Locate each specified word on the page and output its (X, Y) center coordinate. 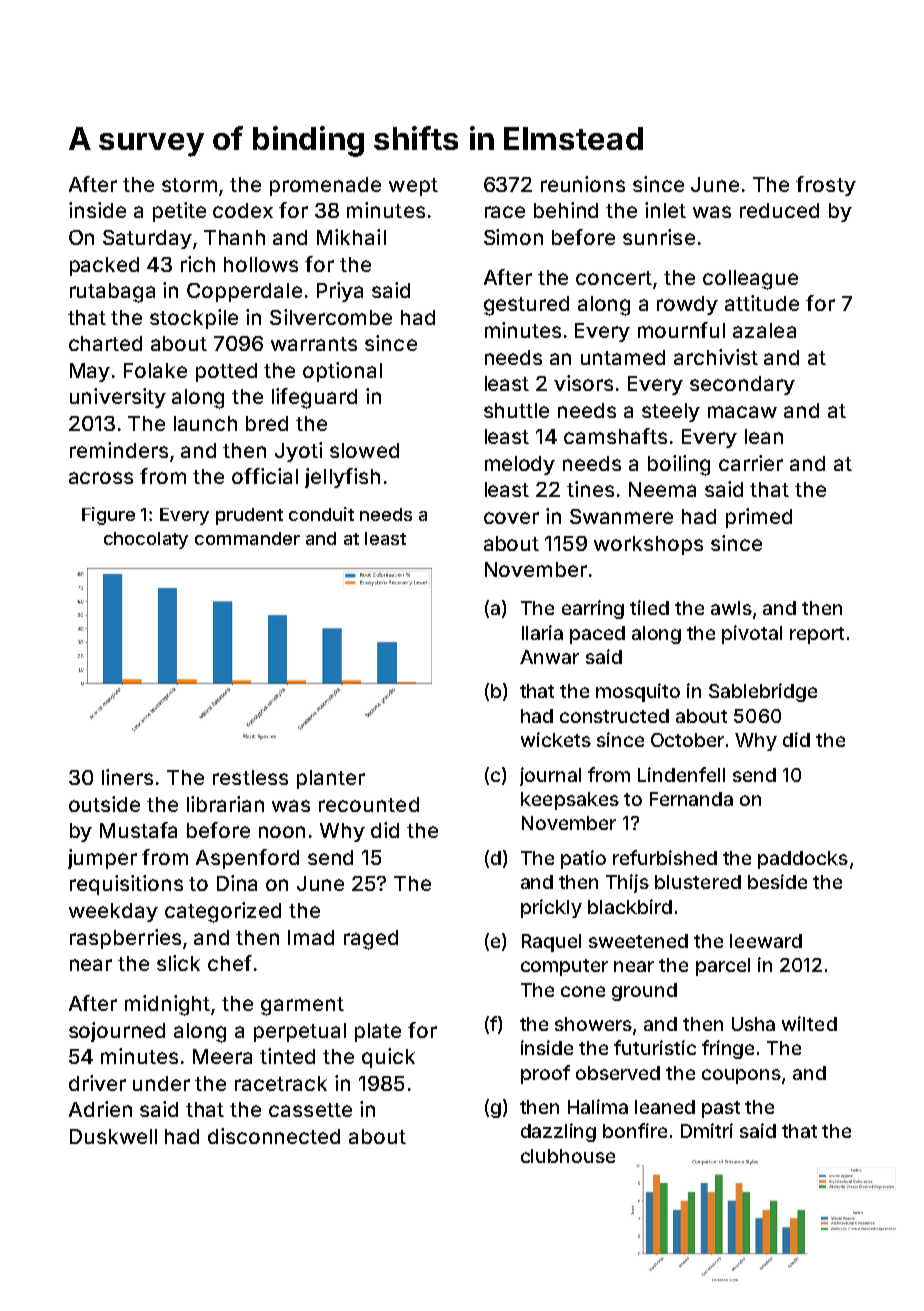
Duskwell (113, 1136)
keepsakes (570, 801)
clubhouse (568, 1156)
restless (250, 777)
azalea (764, 330)
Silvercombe (331, 317)
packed (104, 266)
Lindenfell (681, 774)
